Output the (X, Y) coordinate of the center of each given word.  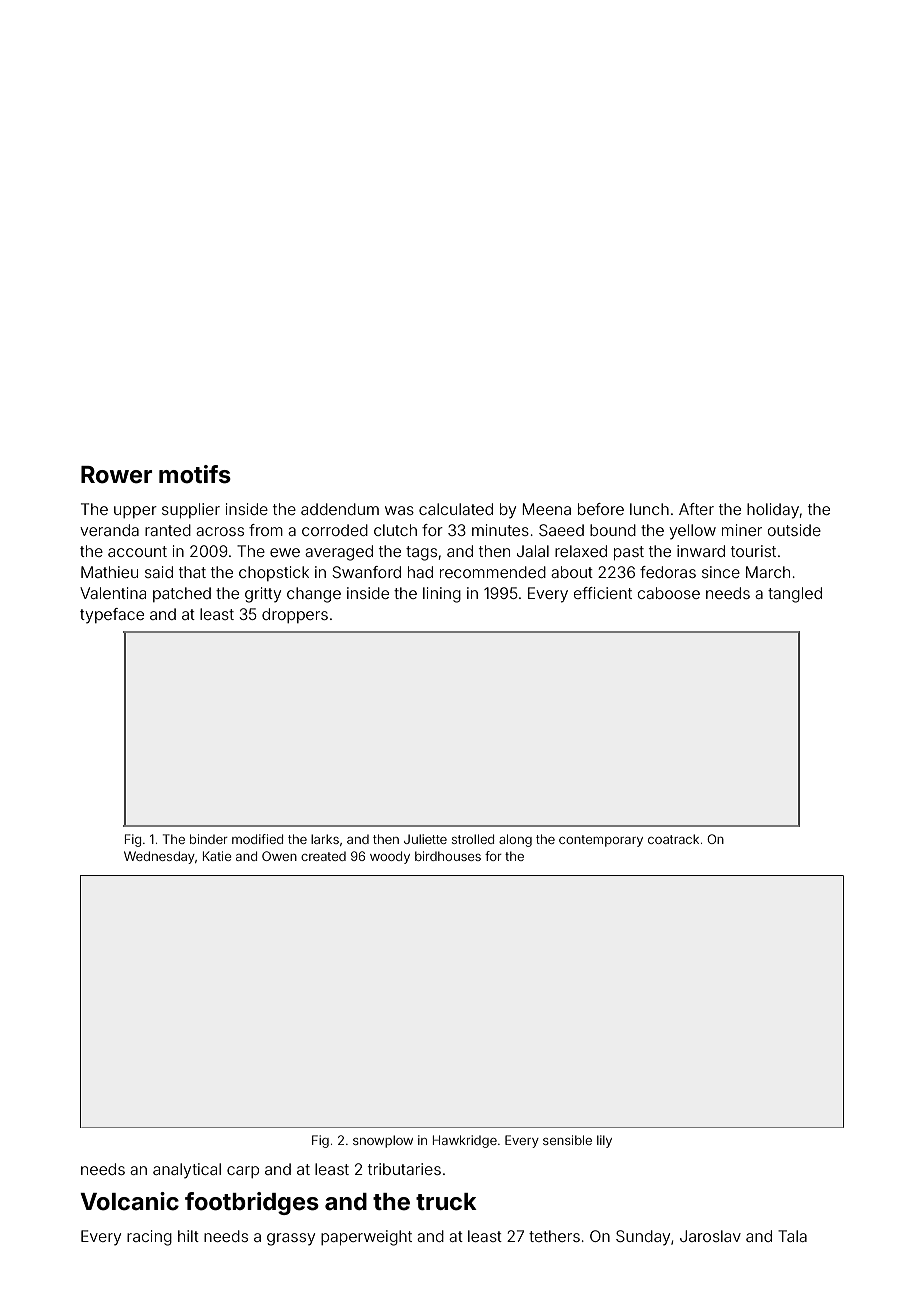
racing (149, 1238)
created (323, 856)
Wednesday (159, 857)
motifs (195, 474)
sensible (567, 1140)
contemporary (601, 841)
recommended (493, 572)
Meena (547, 509)
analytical (187, 1171)
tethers (554, 1236)
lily (604, 1141)
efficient (603, 593)
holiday (773, 511)
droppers (295, 615)
